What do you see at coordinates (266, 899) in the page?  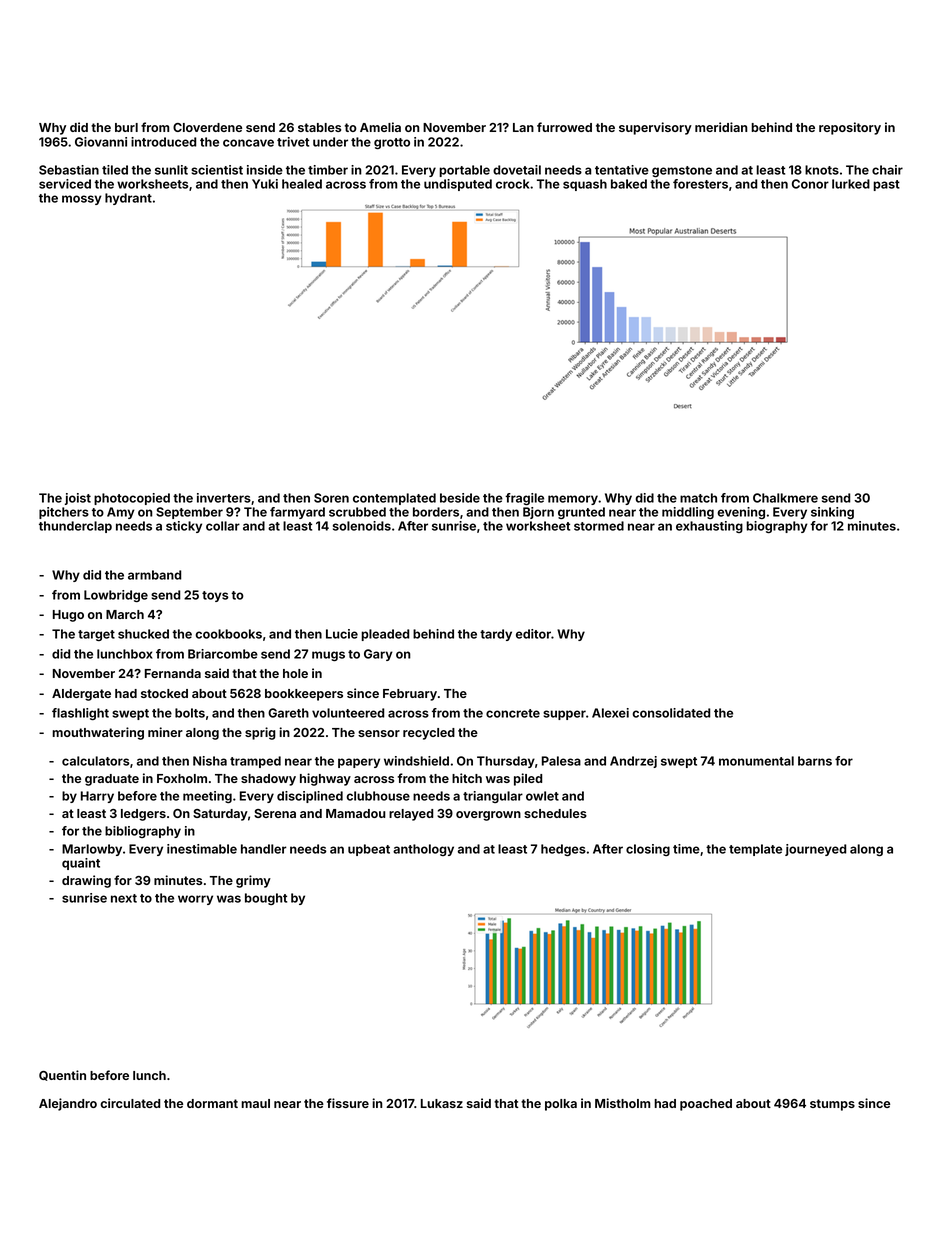 I see `bought` at bounding box center [266, 899].
